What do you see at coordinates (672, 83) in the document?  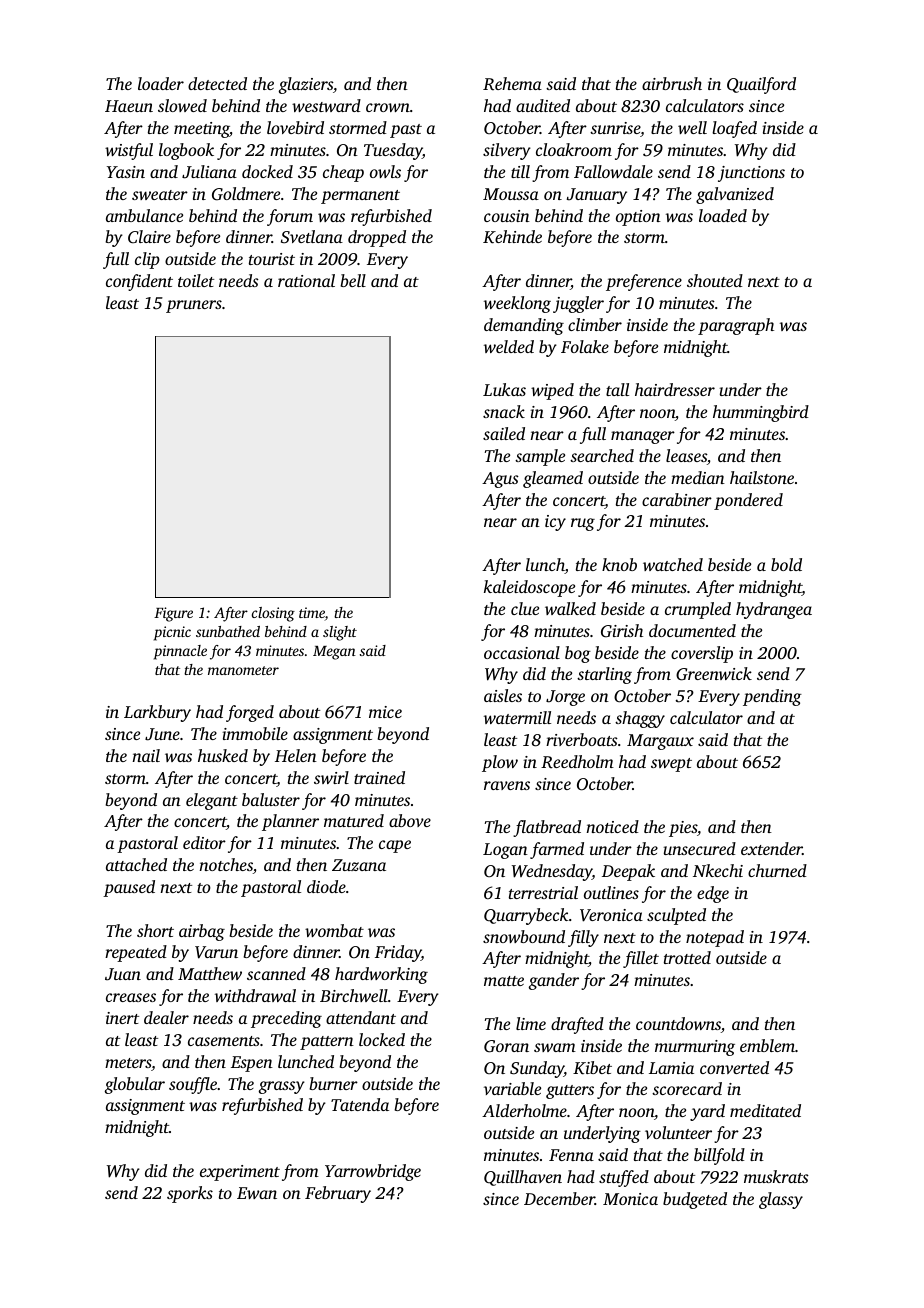 I see `airbrush` at bounding box center [672, 83].
